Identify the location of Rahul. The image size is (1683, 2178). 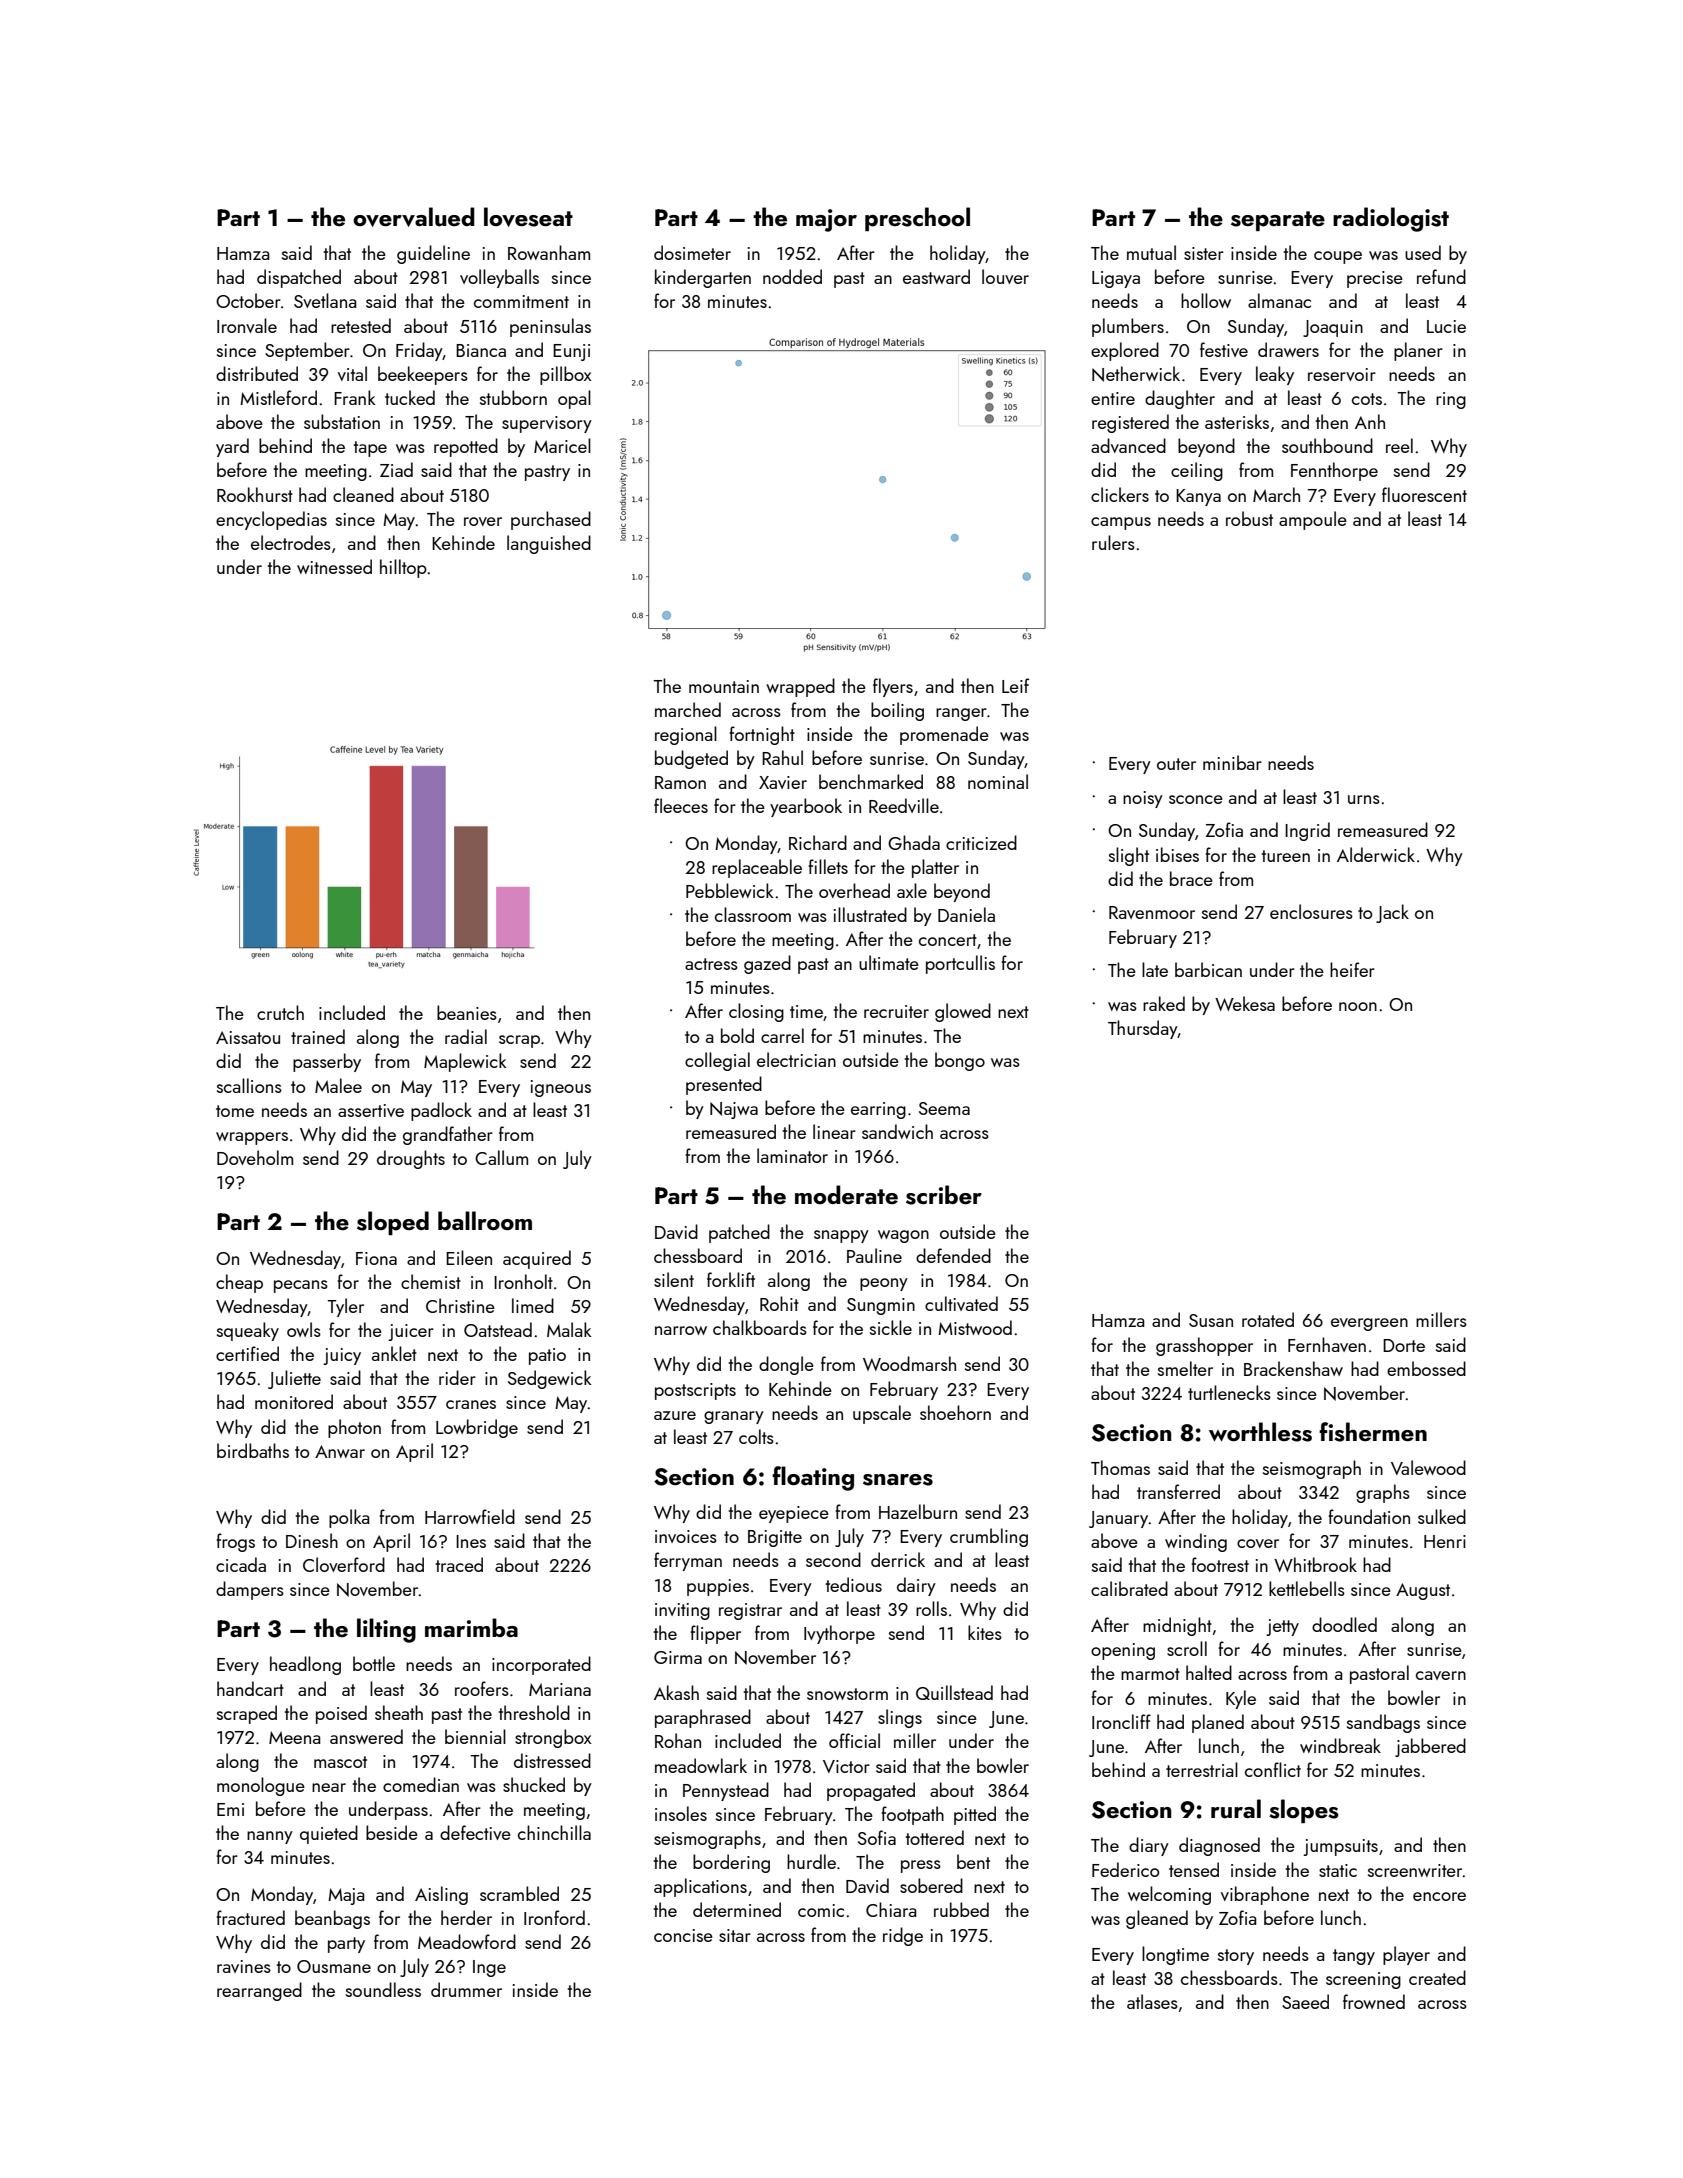
(782, 757).
